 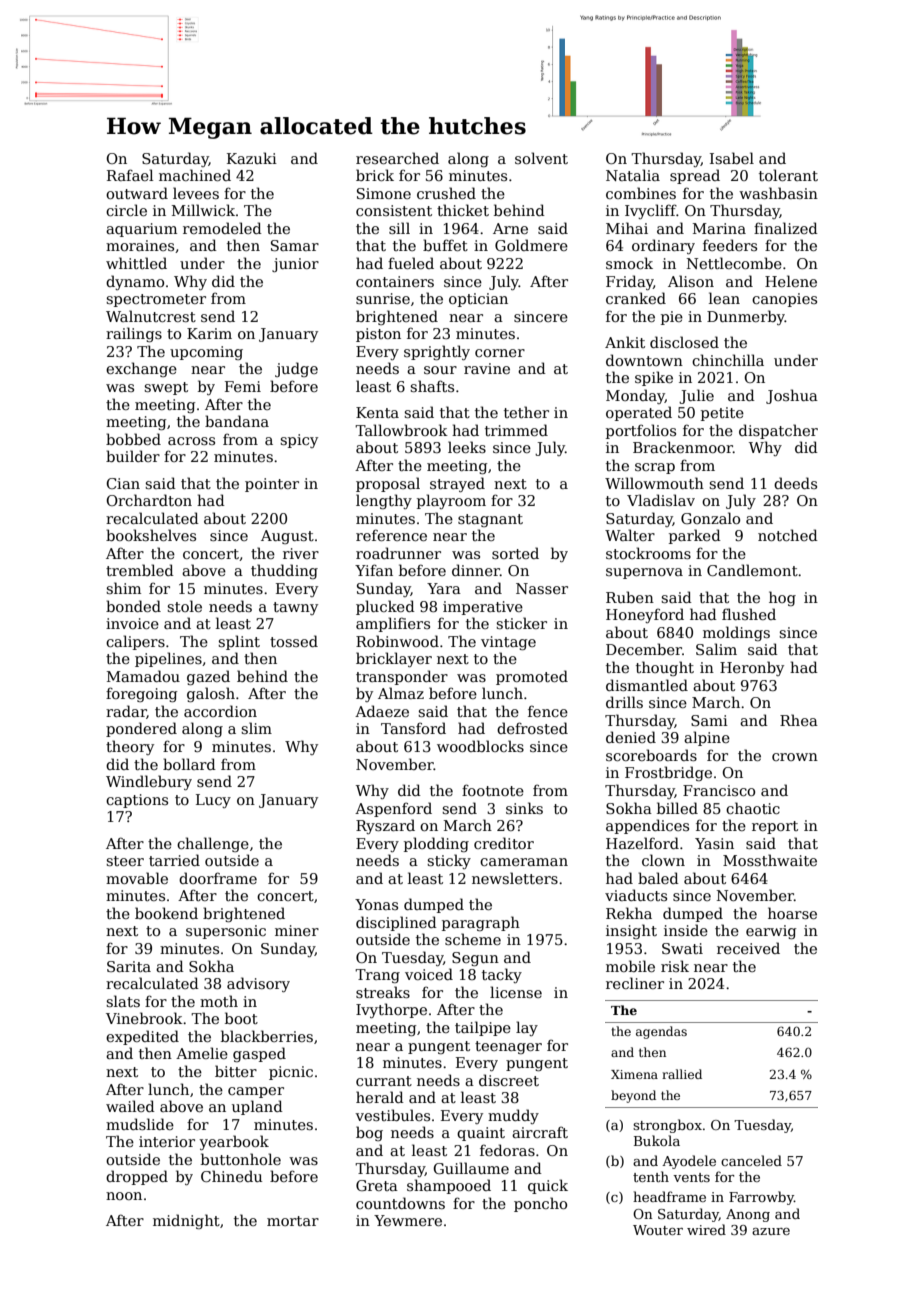 What do you see at coordinates (682, 1074) in the screenshot?
I see `rallied` at bounding box center [682, 1074].
